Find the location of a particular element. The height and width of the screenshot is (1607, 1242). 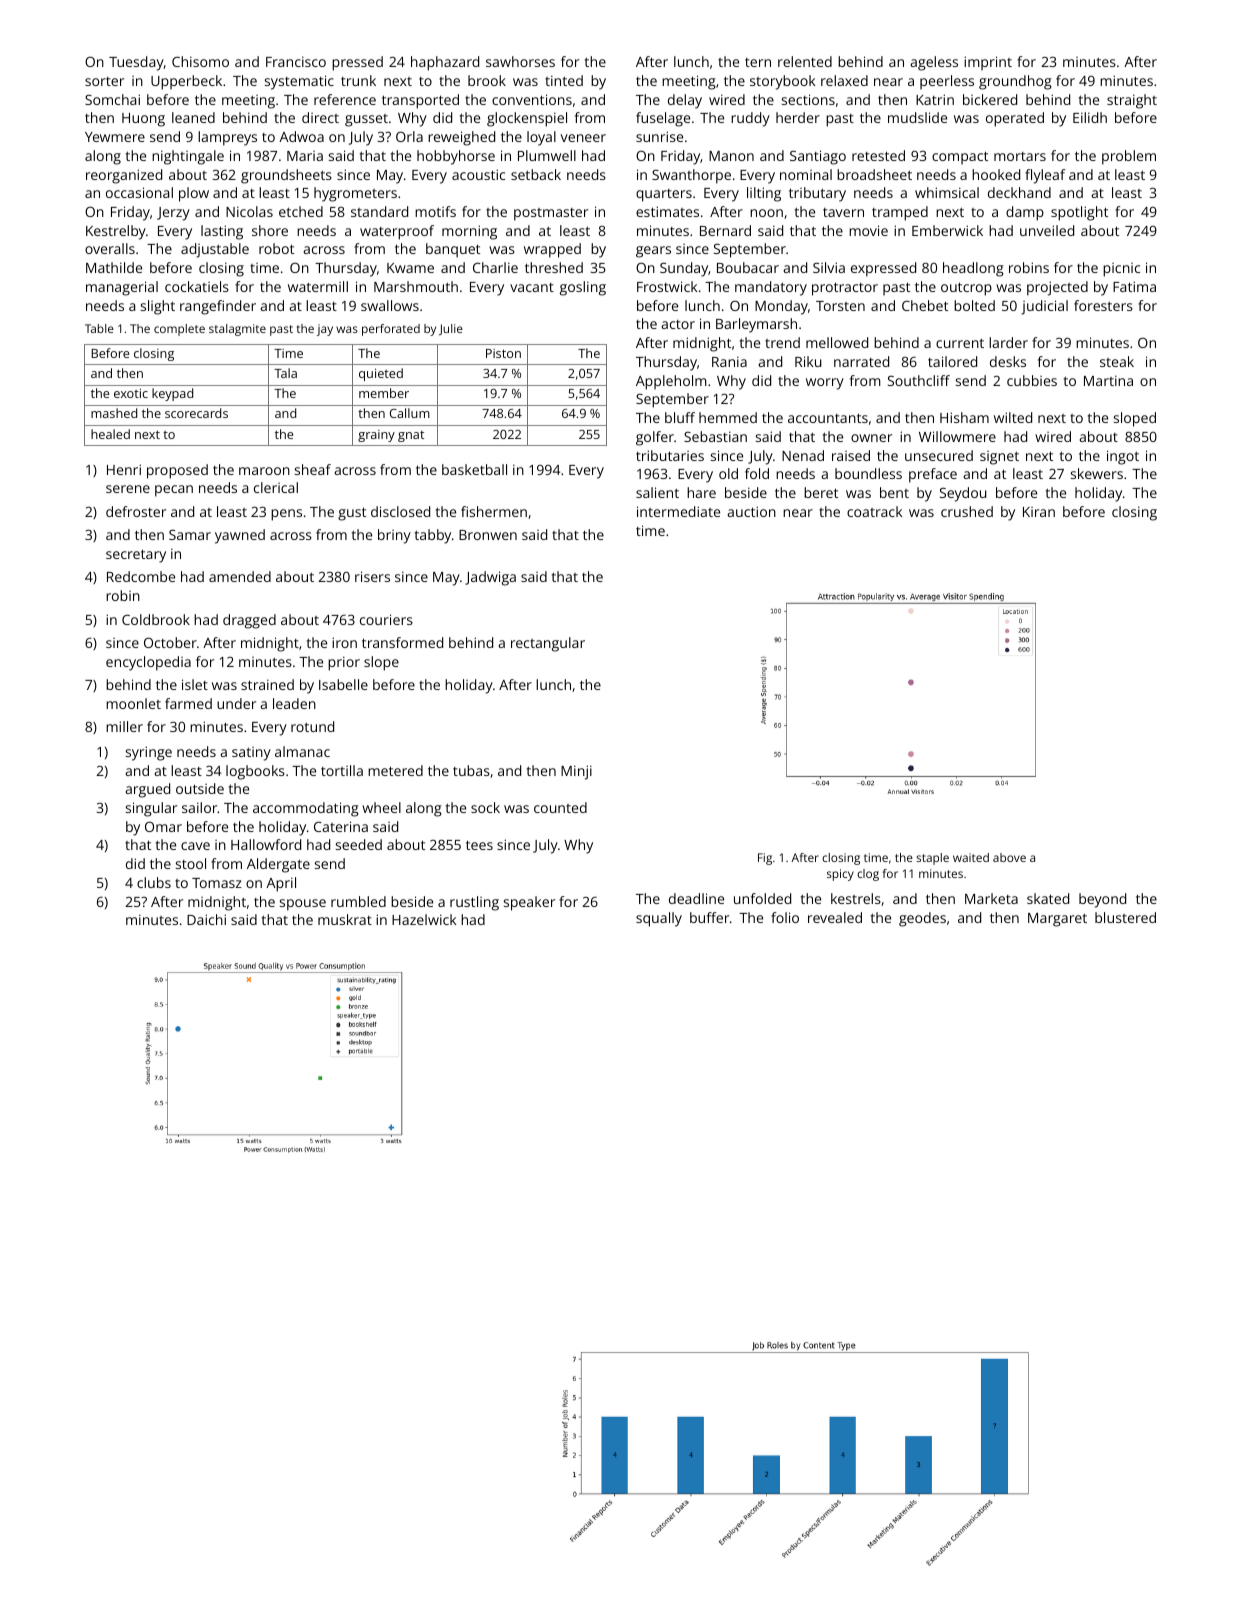

Maria is located at coordinates (305, 156).
